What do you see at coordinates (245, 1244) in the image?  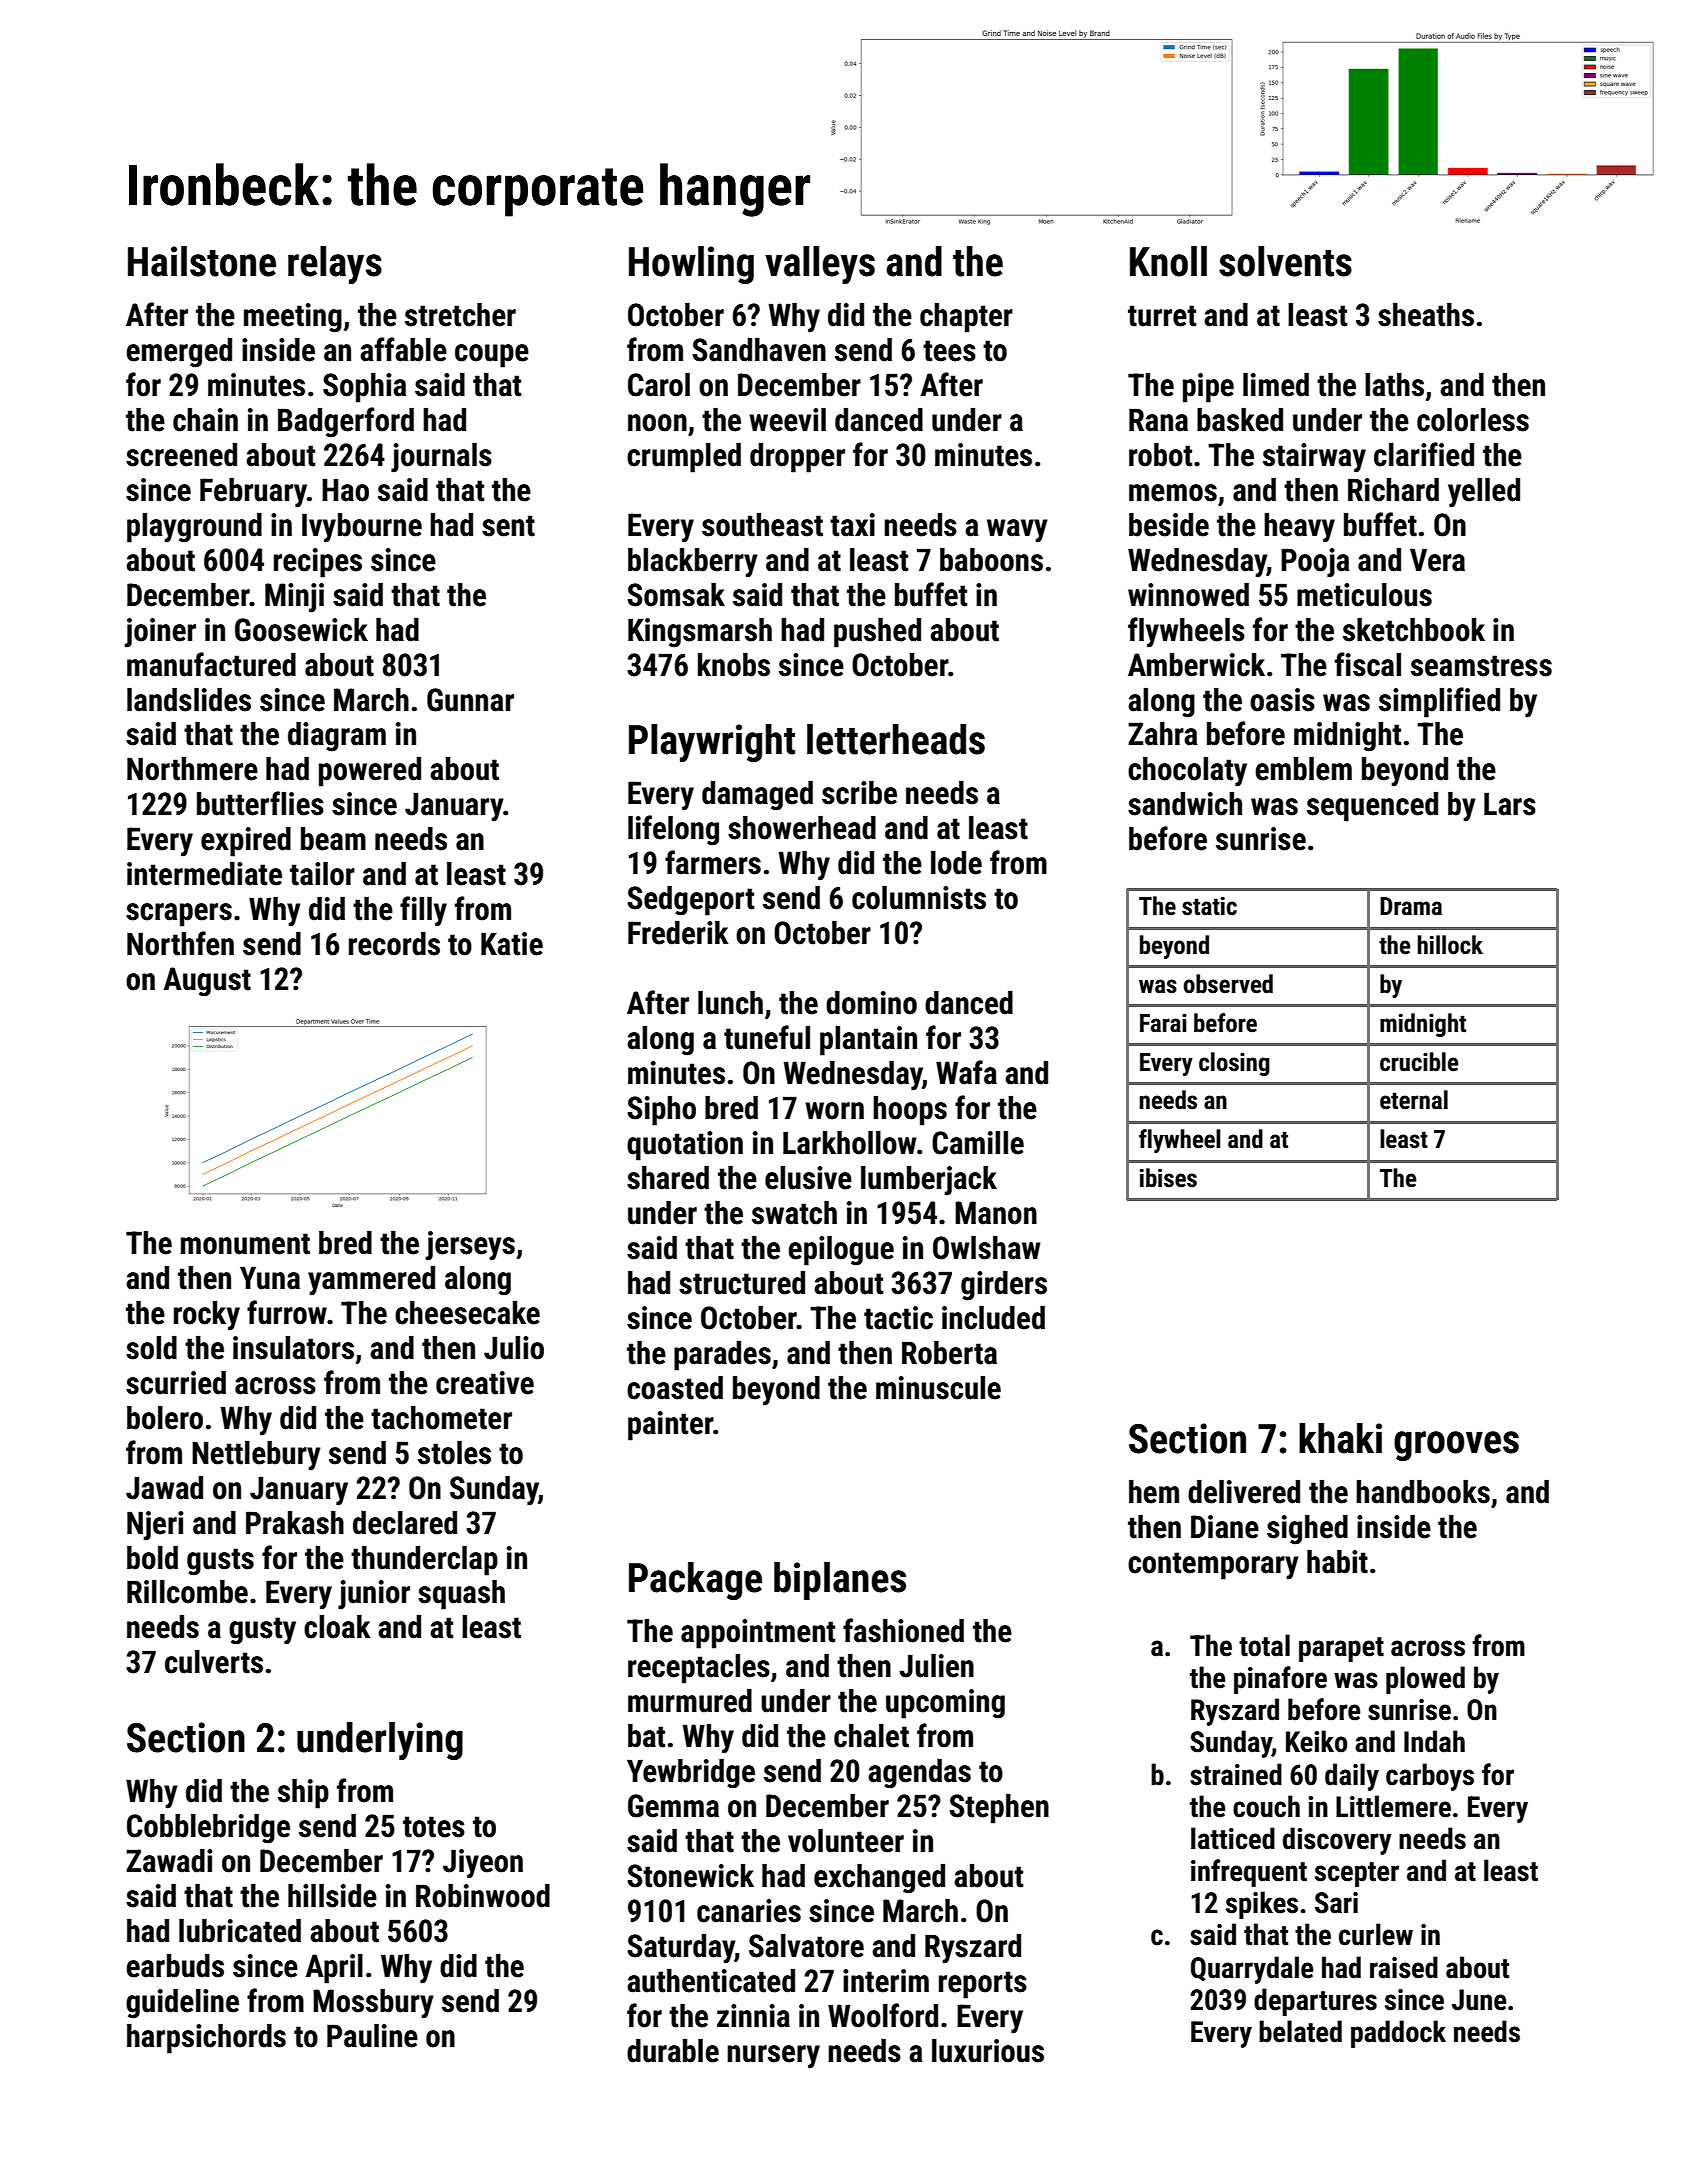 I see `monument` at bounding box center [245, 1244].
